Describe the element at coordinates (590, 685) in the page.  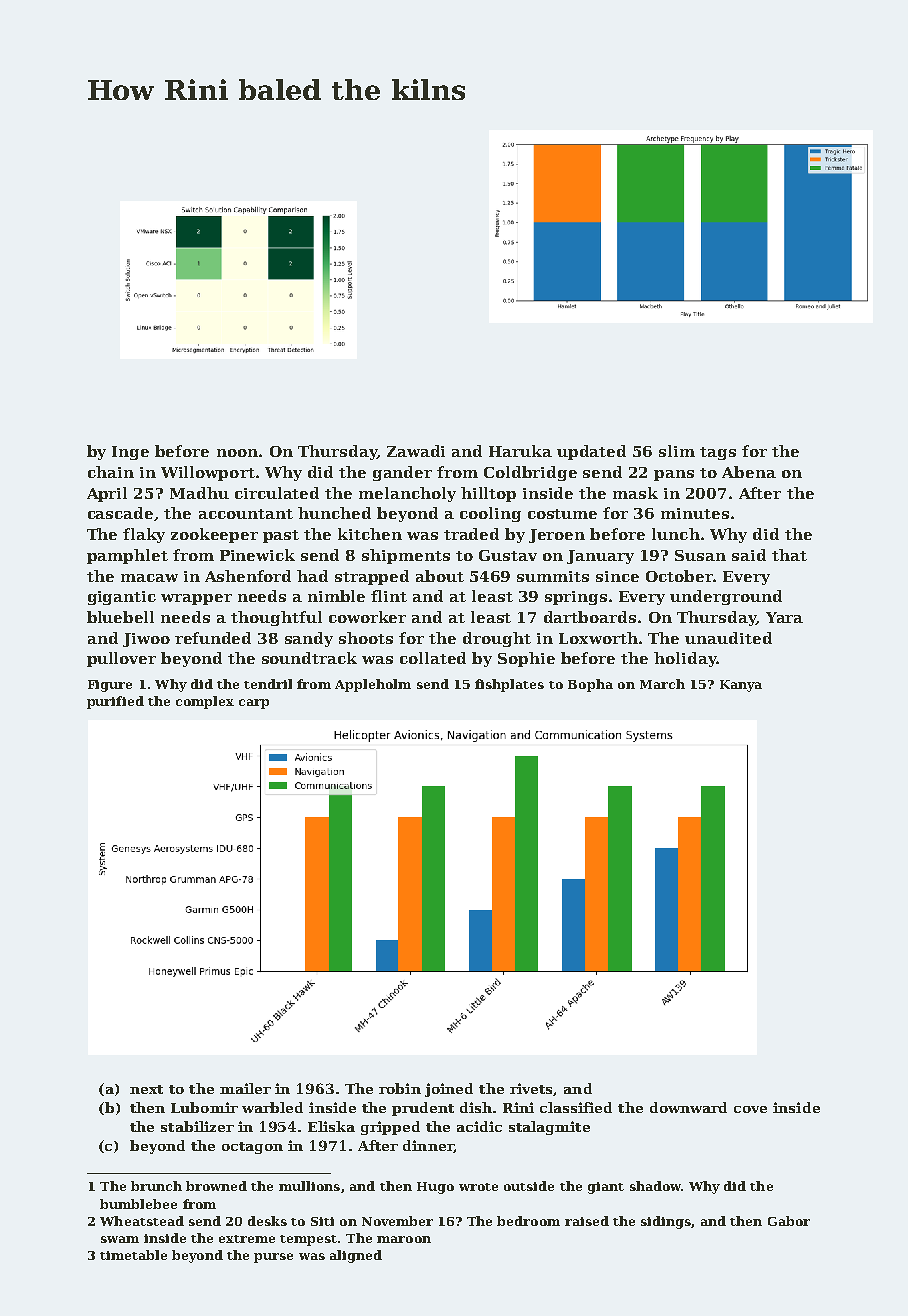
I see `Bopha` at that location.
